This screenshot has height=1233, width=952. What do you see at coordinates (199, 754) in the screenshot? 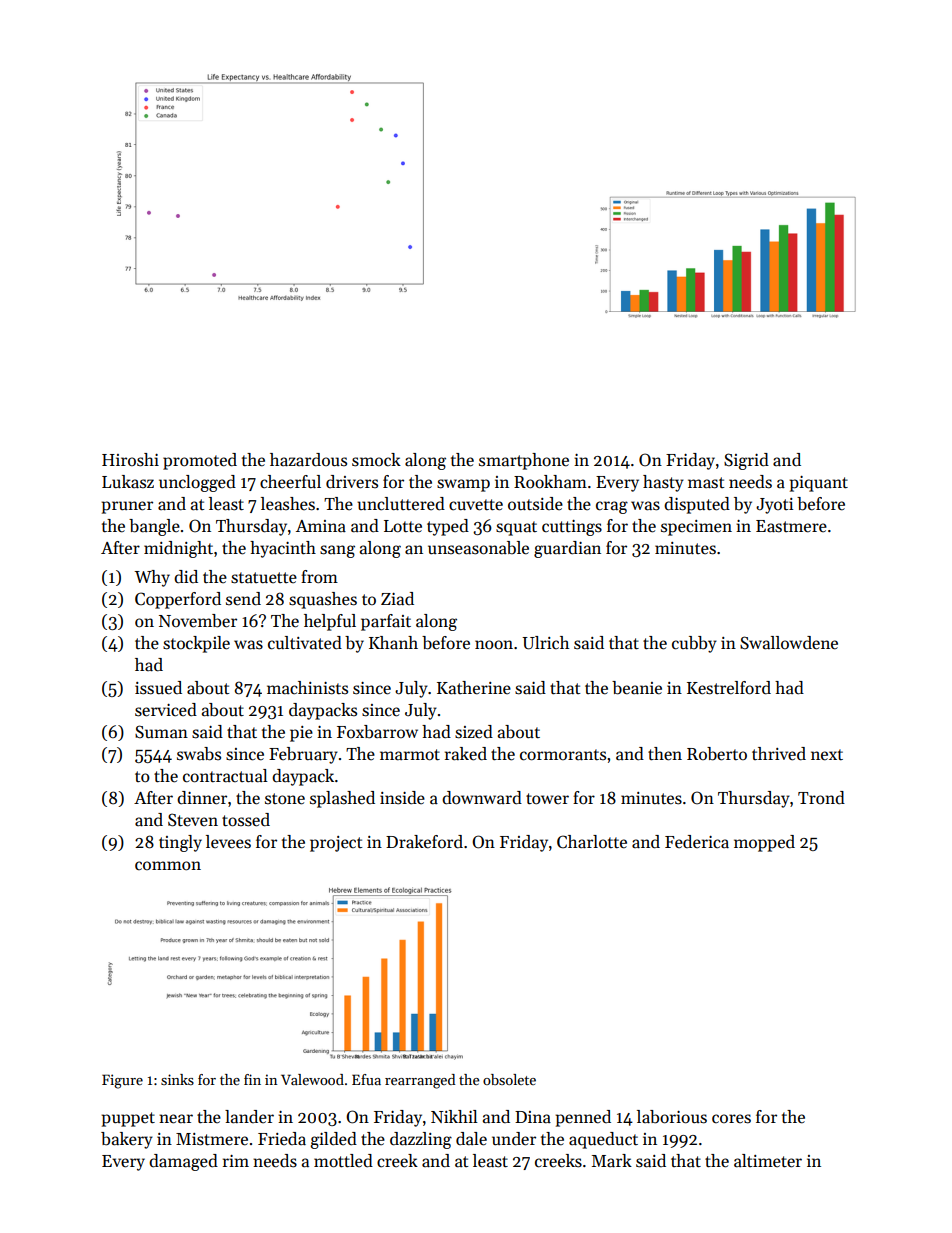
I see `swabs` at bounding box center [199, 754].
